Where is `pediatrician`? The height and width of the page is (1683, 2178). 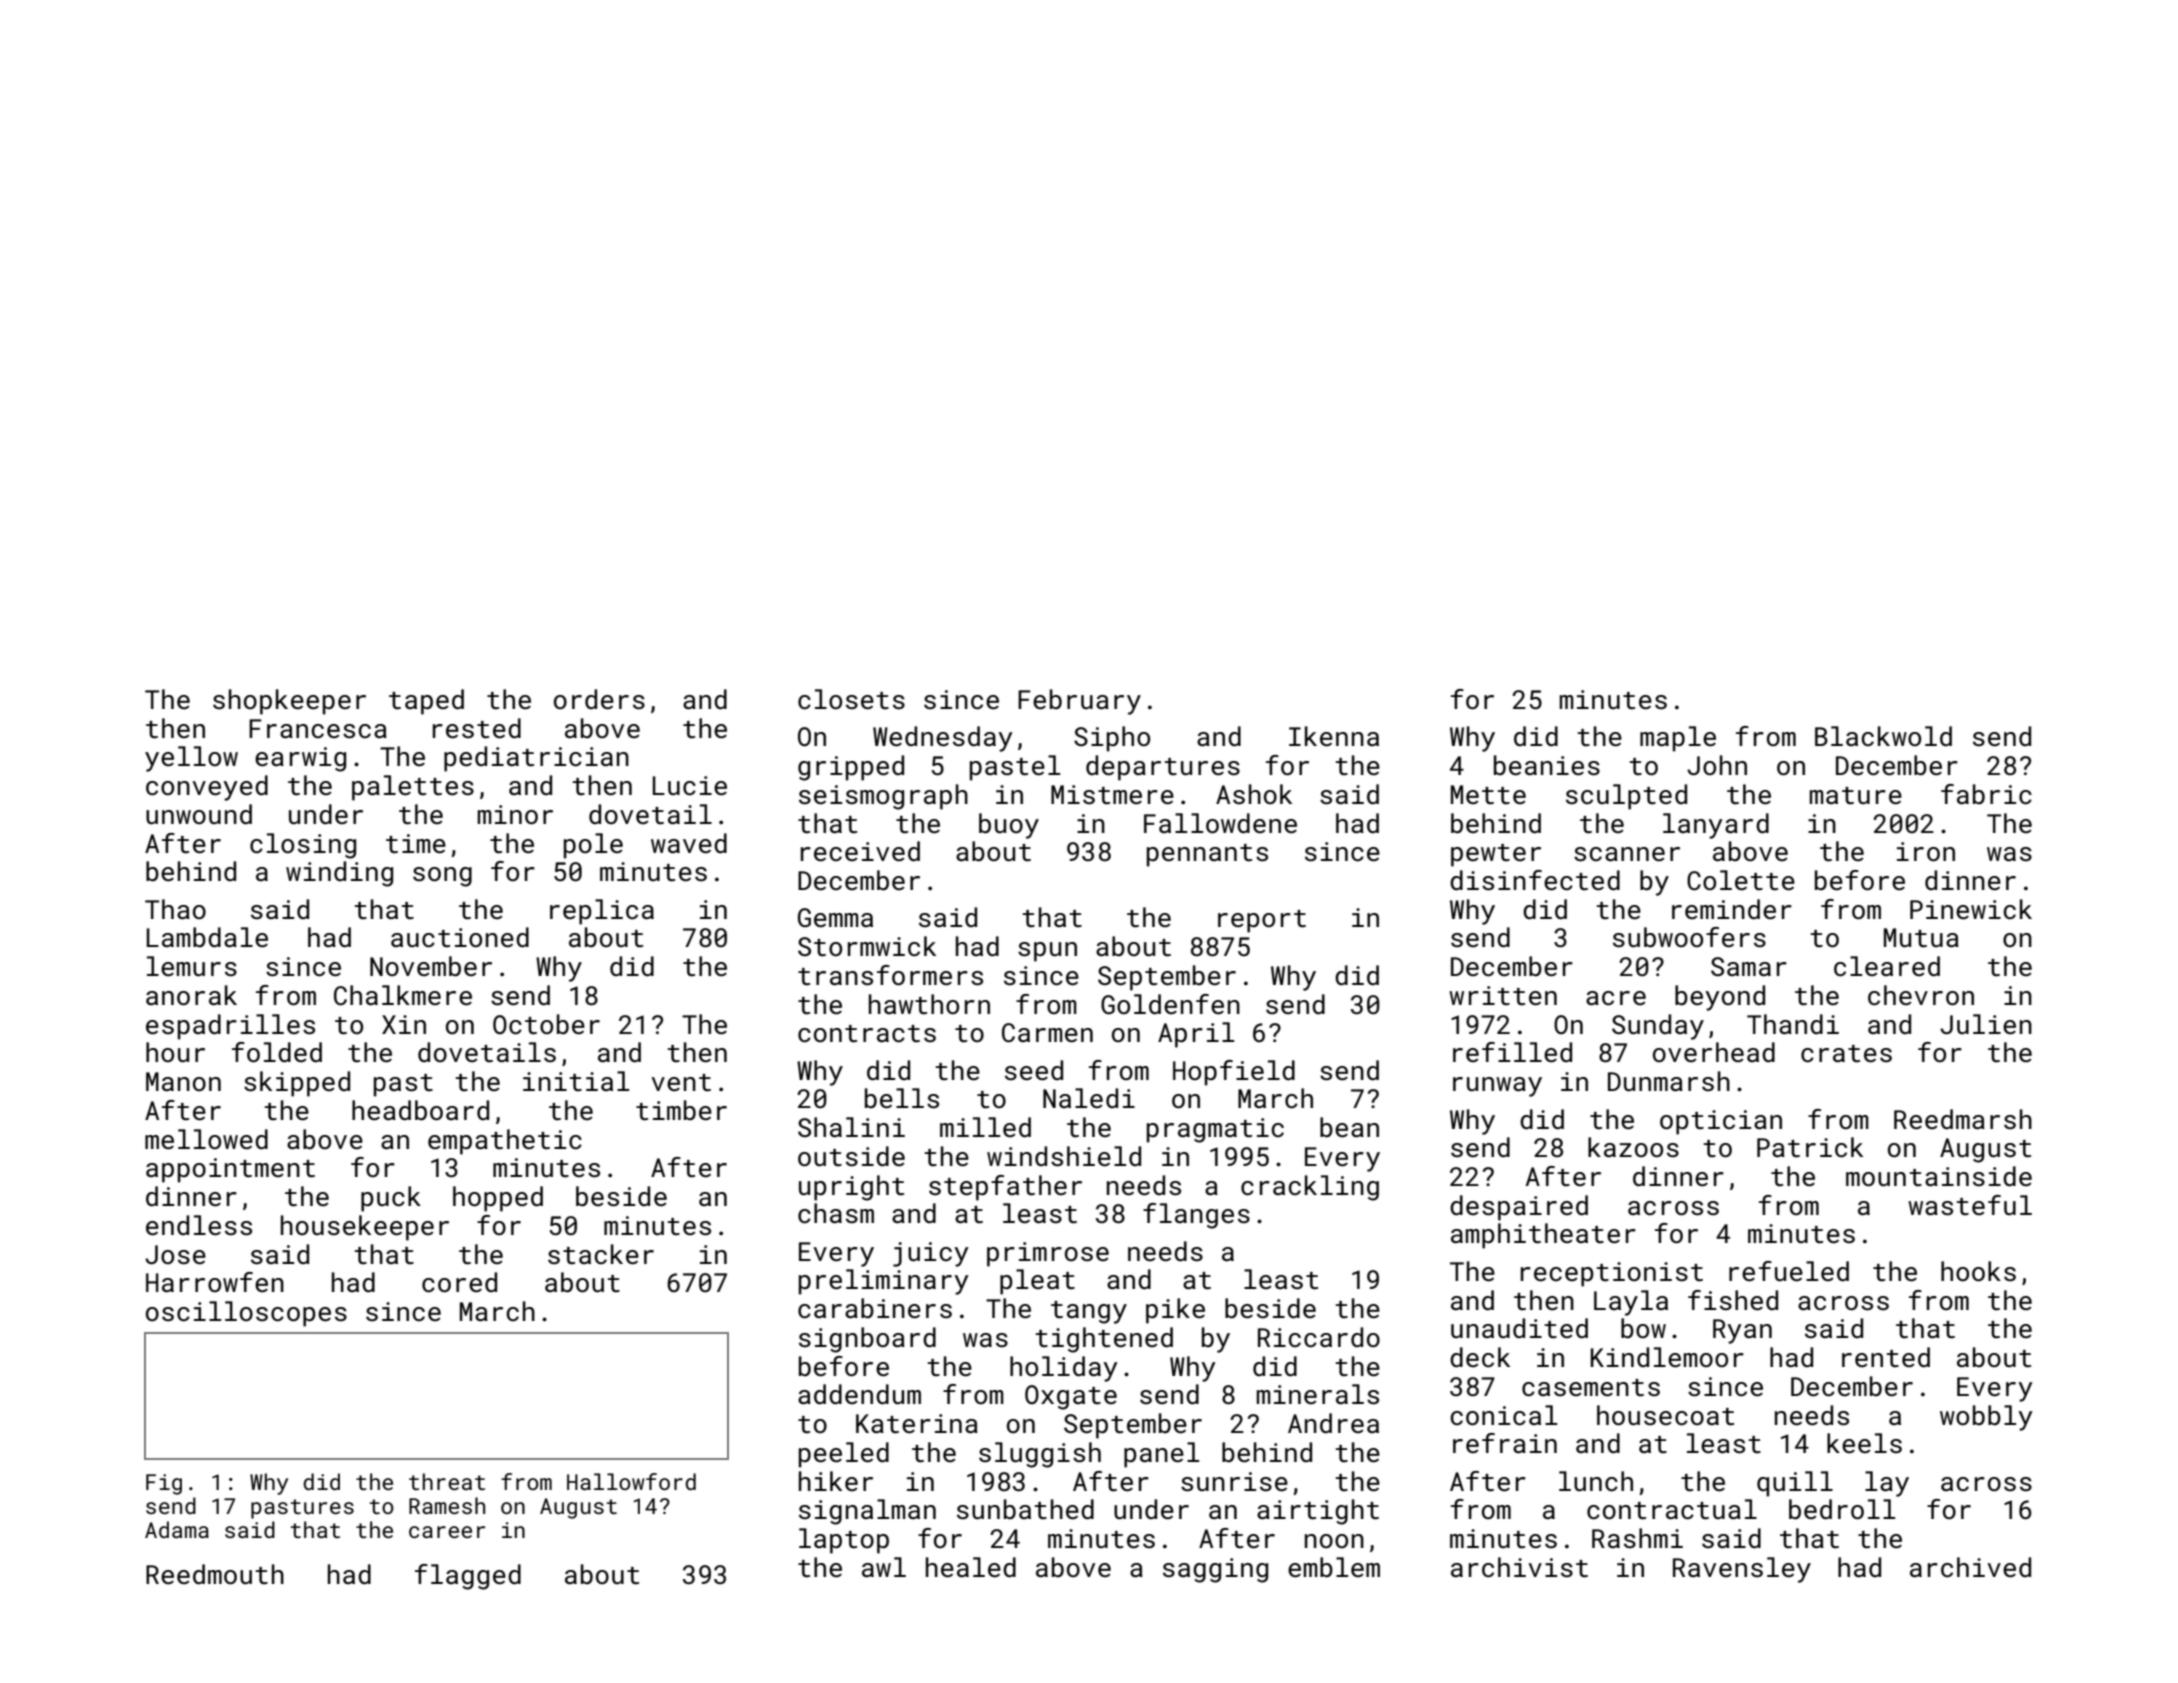
pediatrician is located at coordinates (536, 759).
